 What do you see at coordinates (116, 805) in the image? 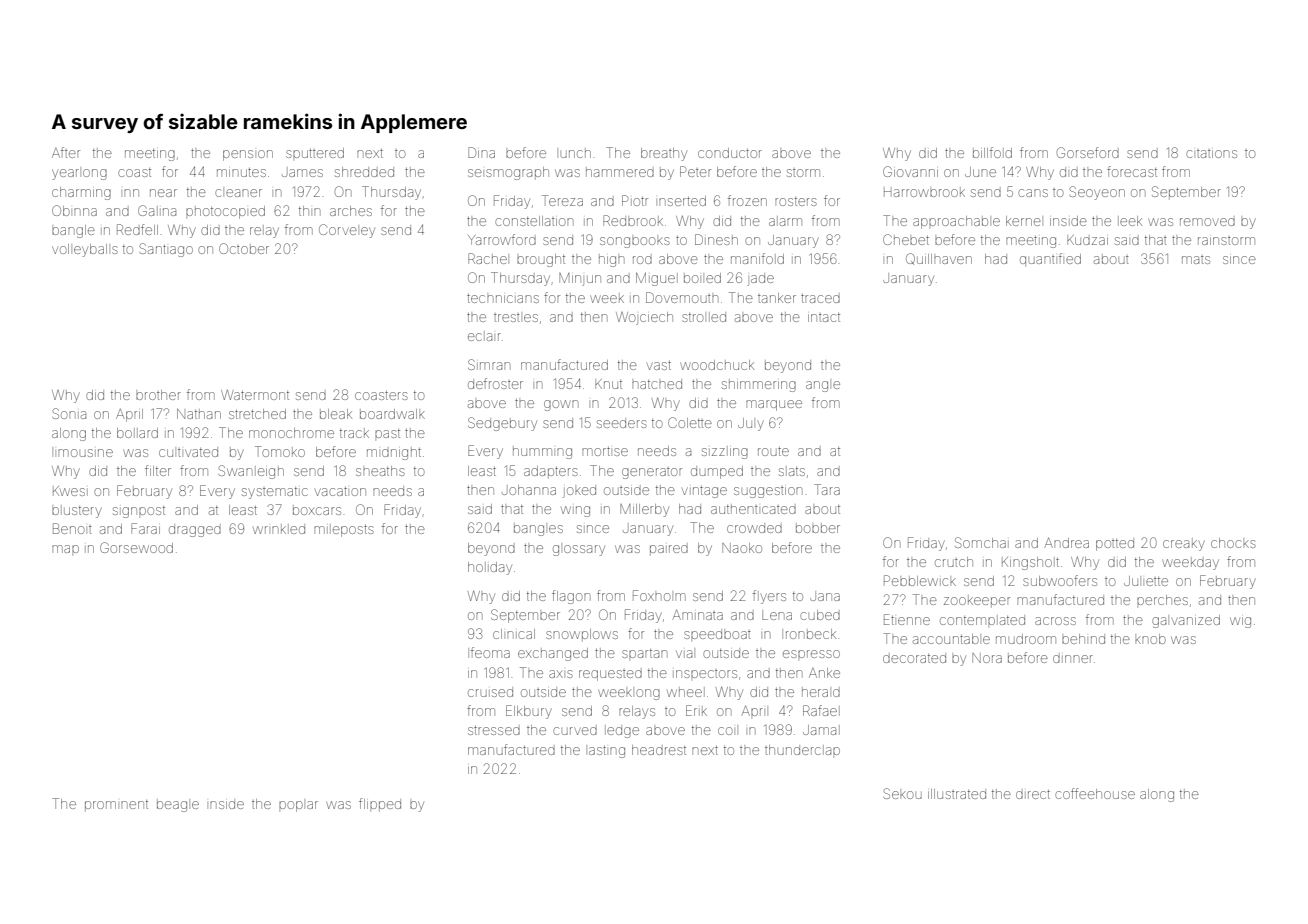
I see `prominent` at bounding box center [116, 805].
